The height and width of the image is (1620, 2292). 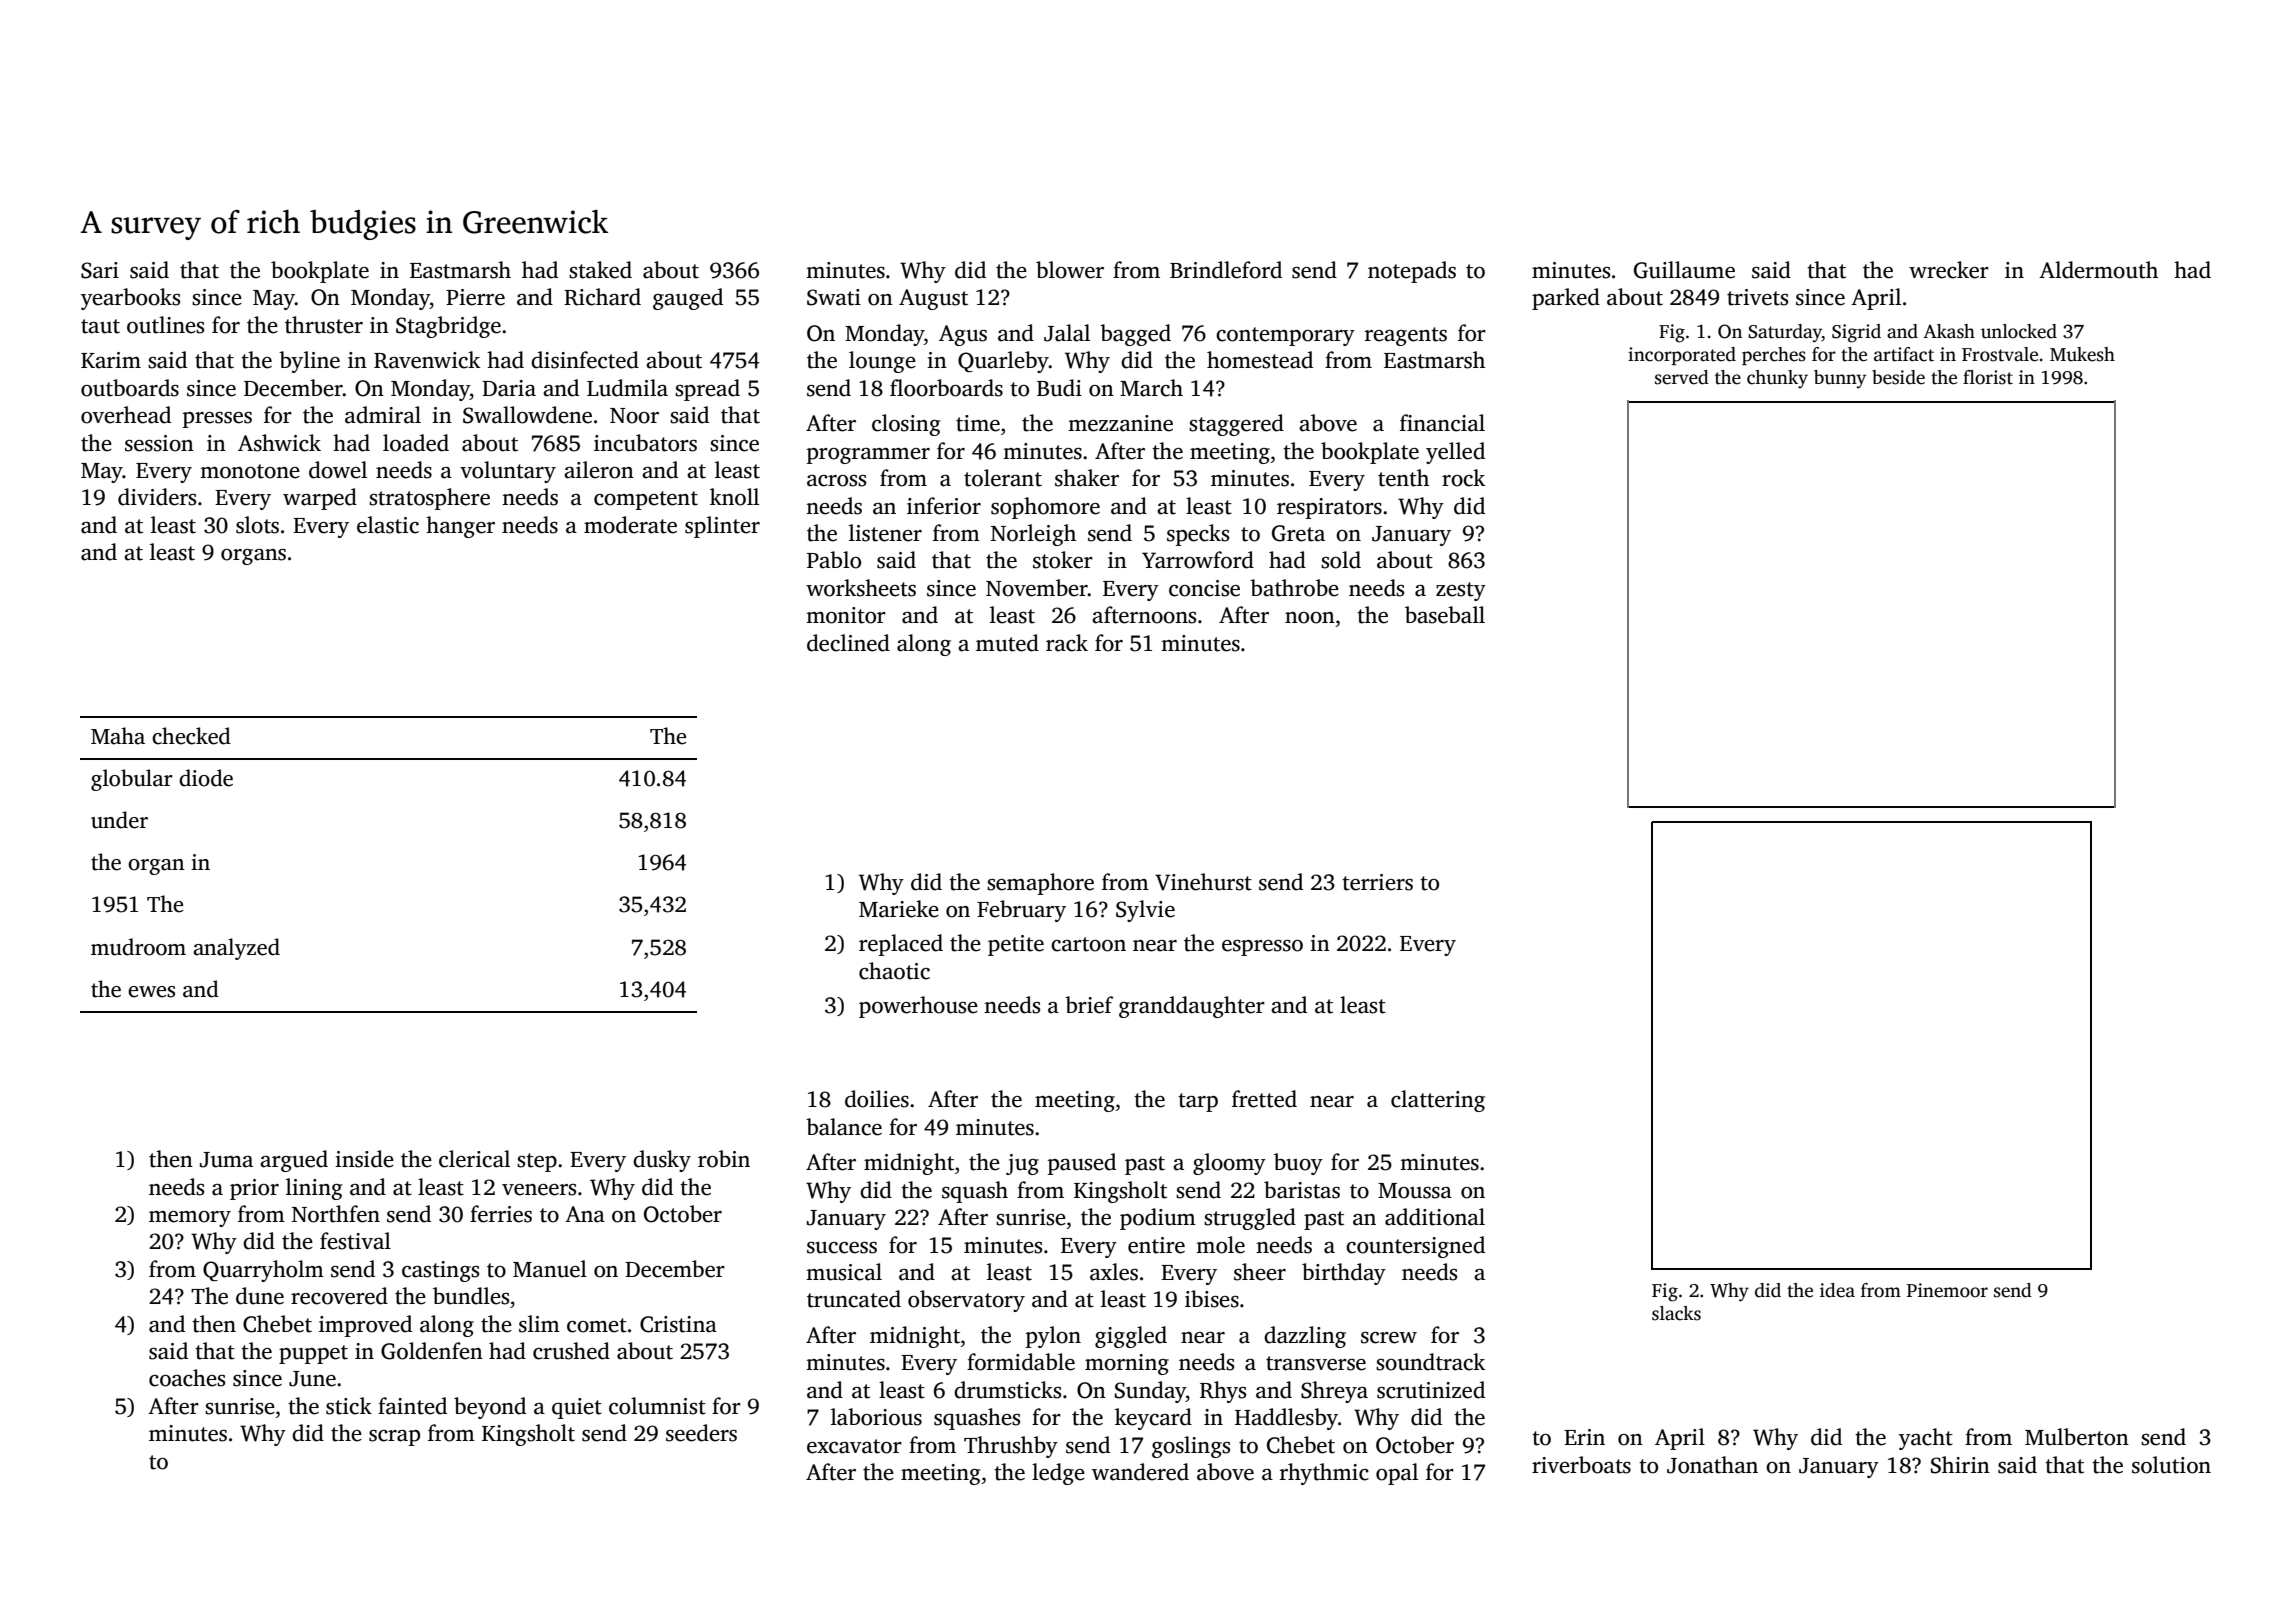 I want to click on Maha, so click(x=118, y=736).
